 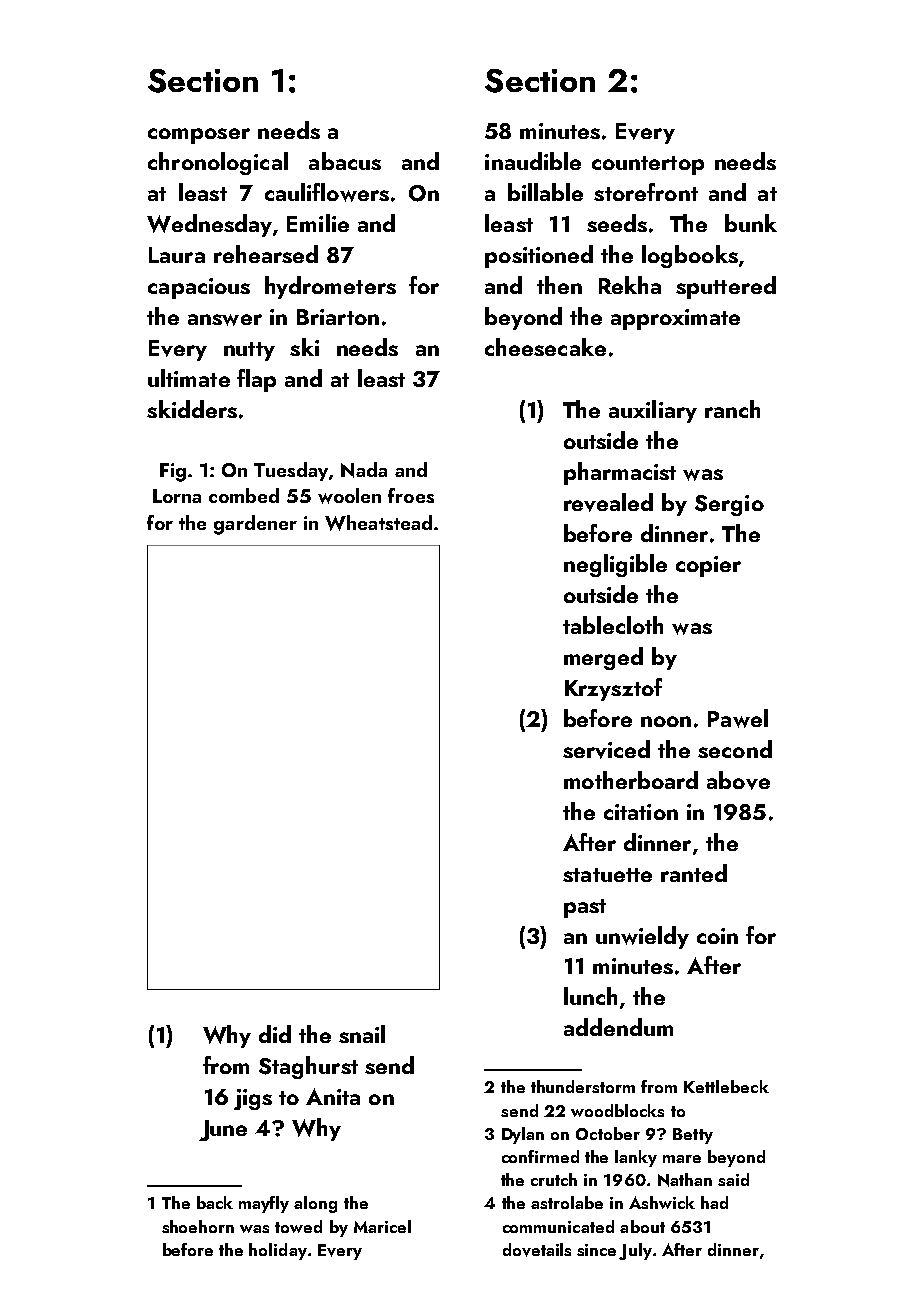 I want to click on lunch, so click(x=590, y=996).
